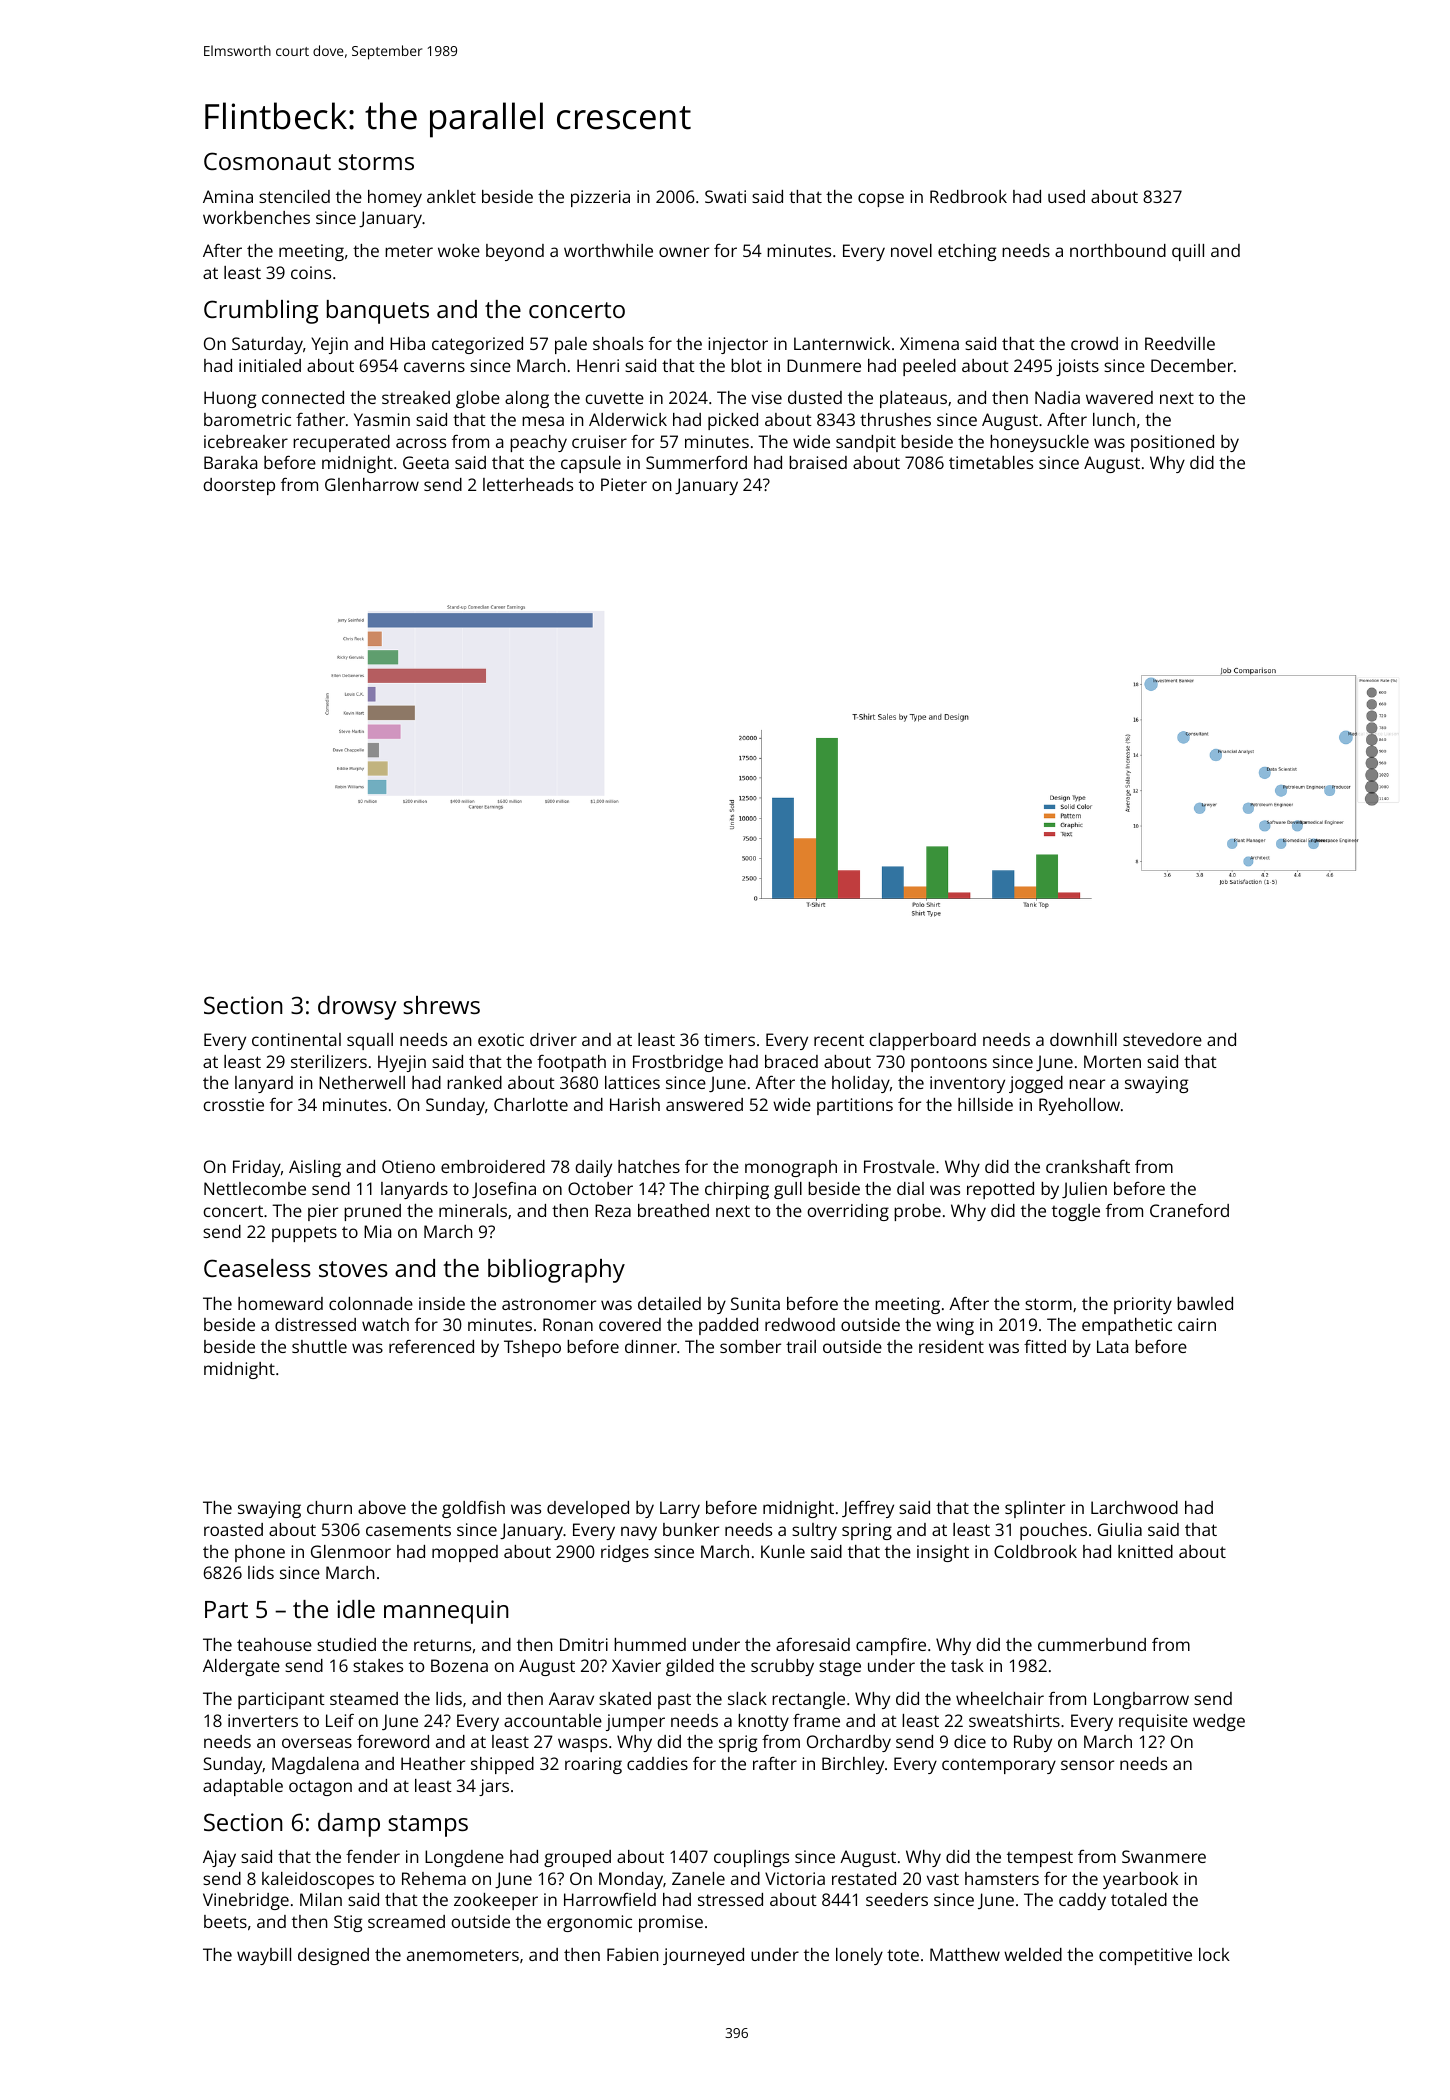  What do you see at coordinates (949, 1064) in the page?
I see `pontoons` at bounding box center [949, 1064].
